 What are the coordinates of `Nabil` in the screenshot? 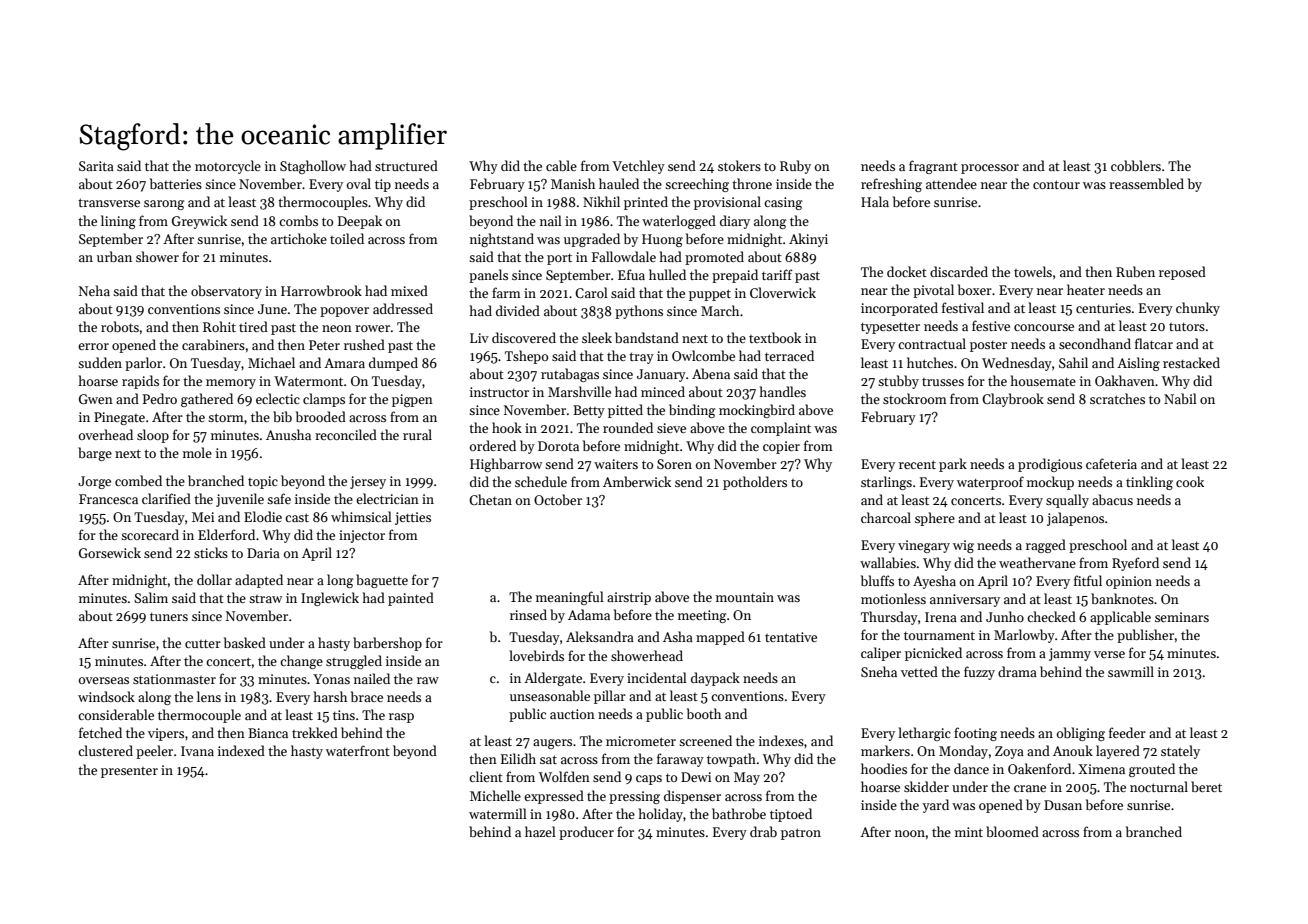 It's located at (1180, 398).
